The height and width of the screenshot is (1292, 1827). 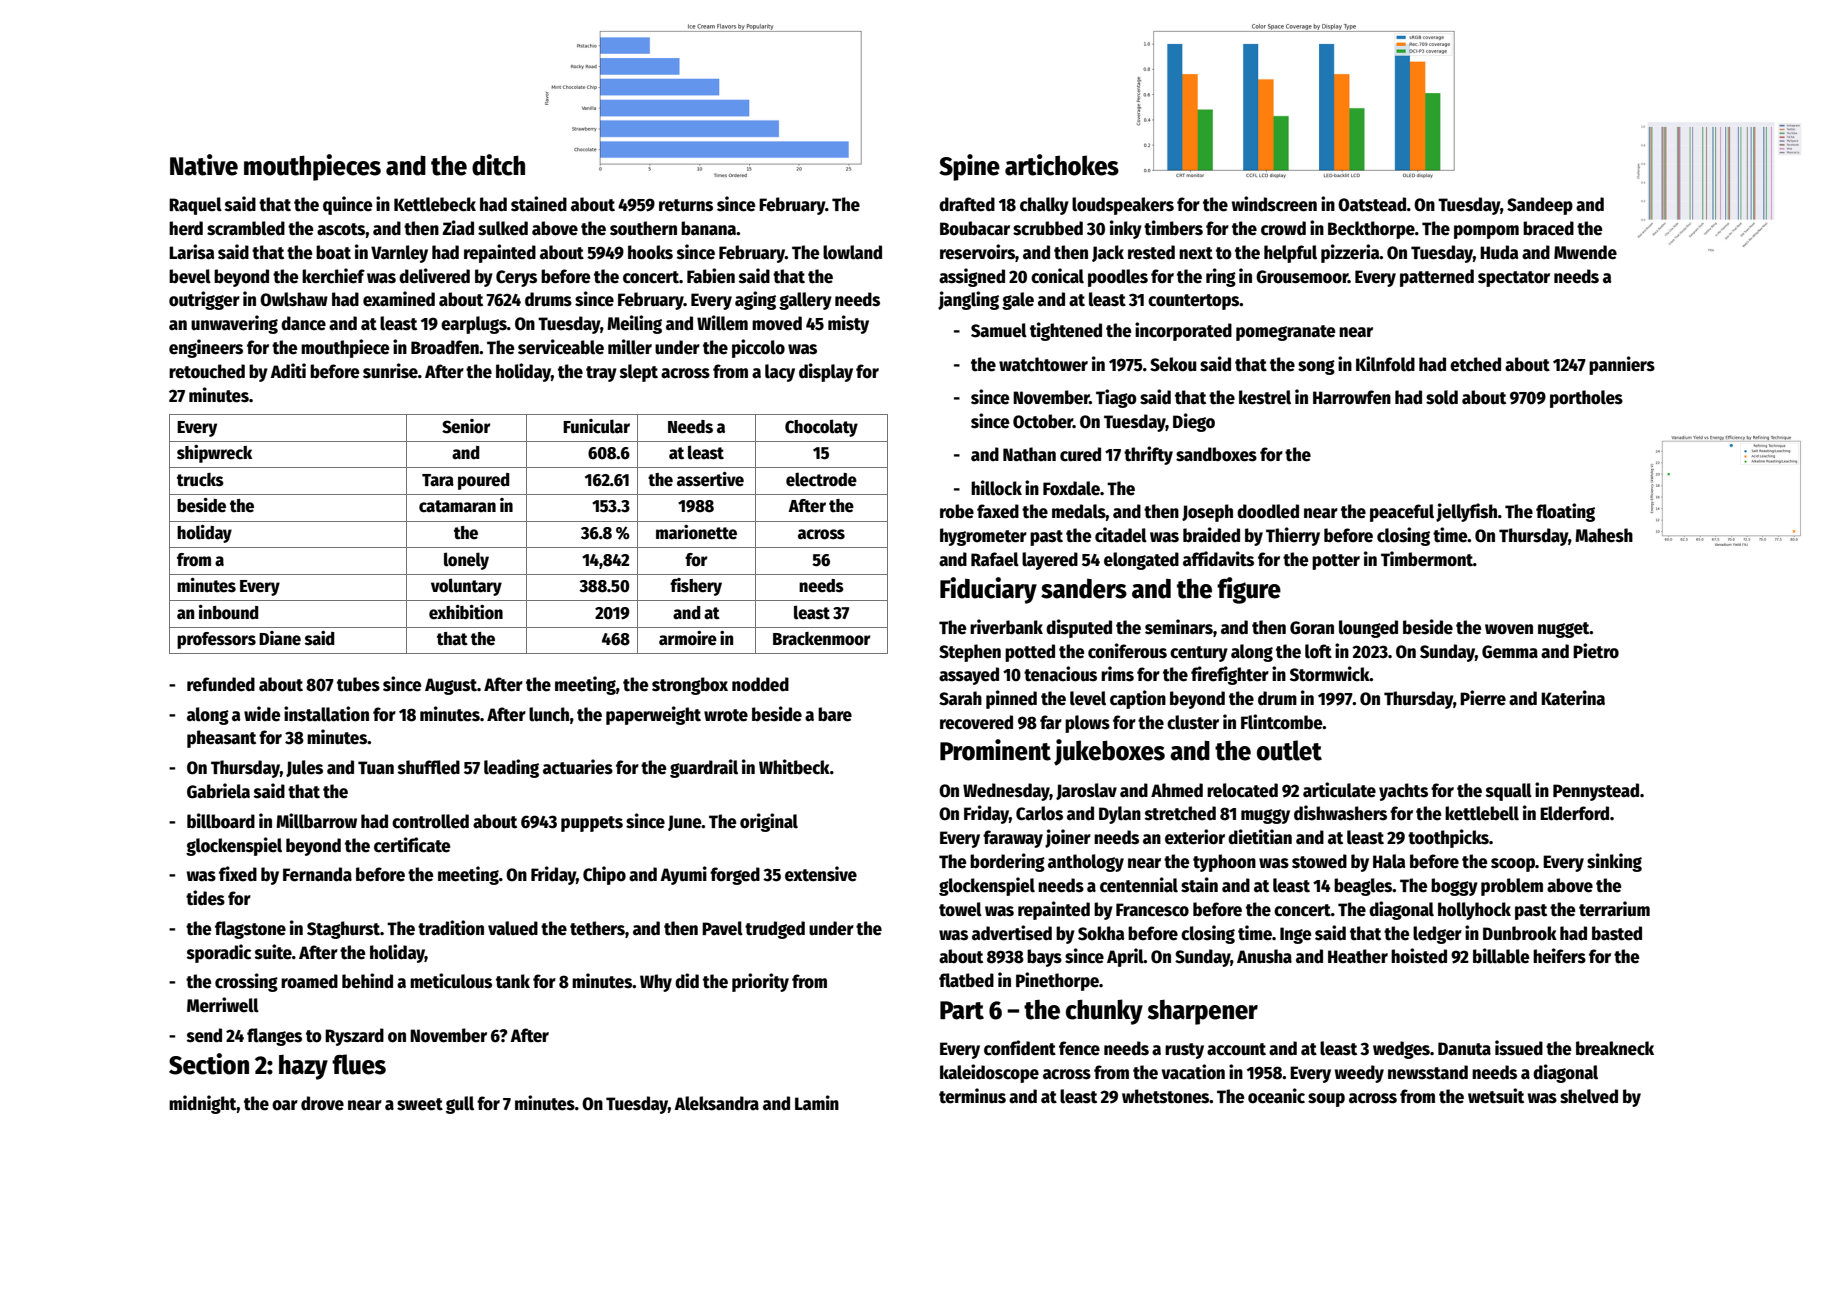 What do you see at coordinates (221, 739) in the screenshot?
I see `pheasant` at bounding box center [221, 739].
